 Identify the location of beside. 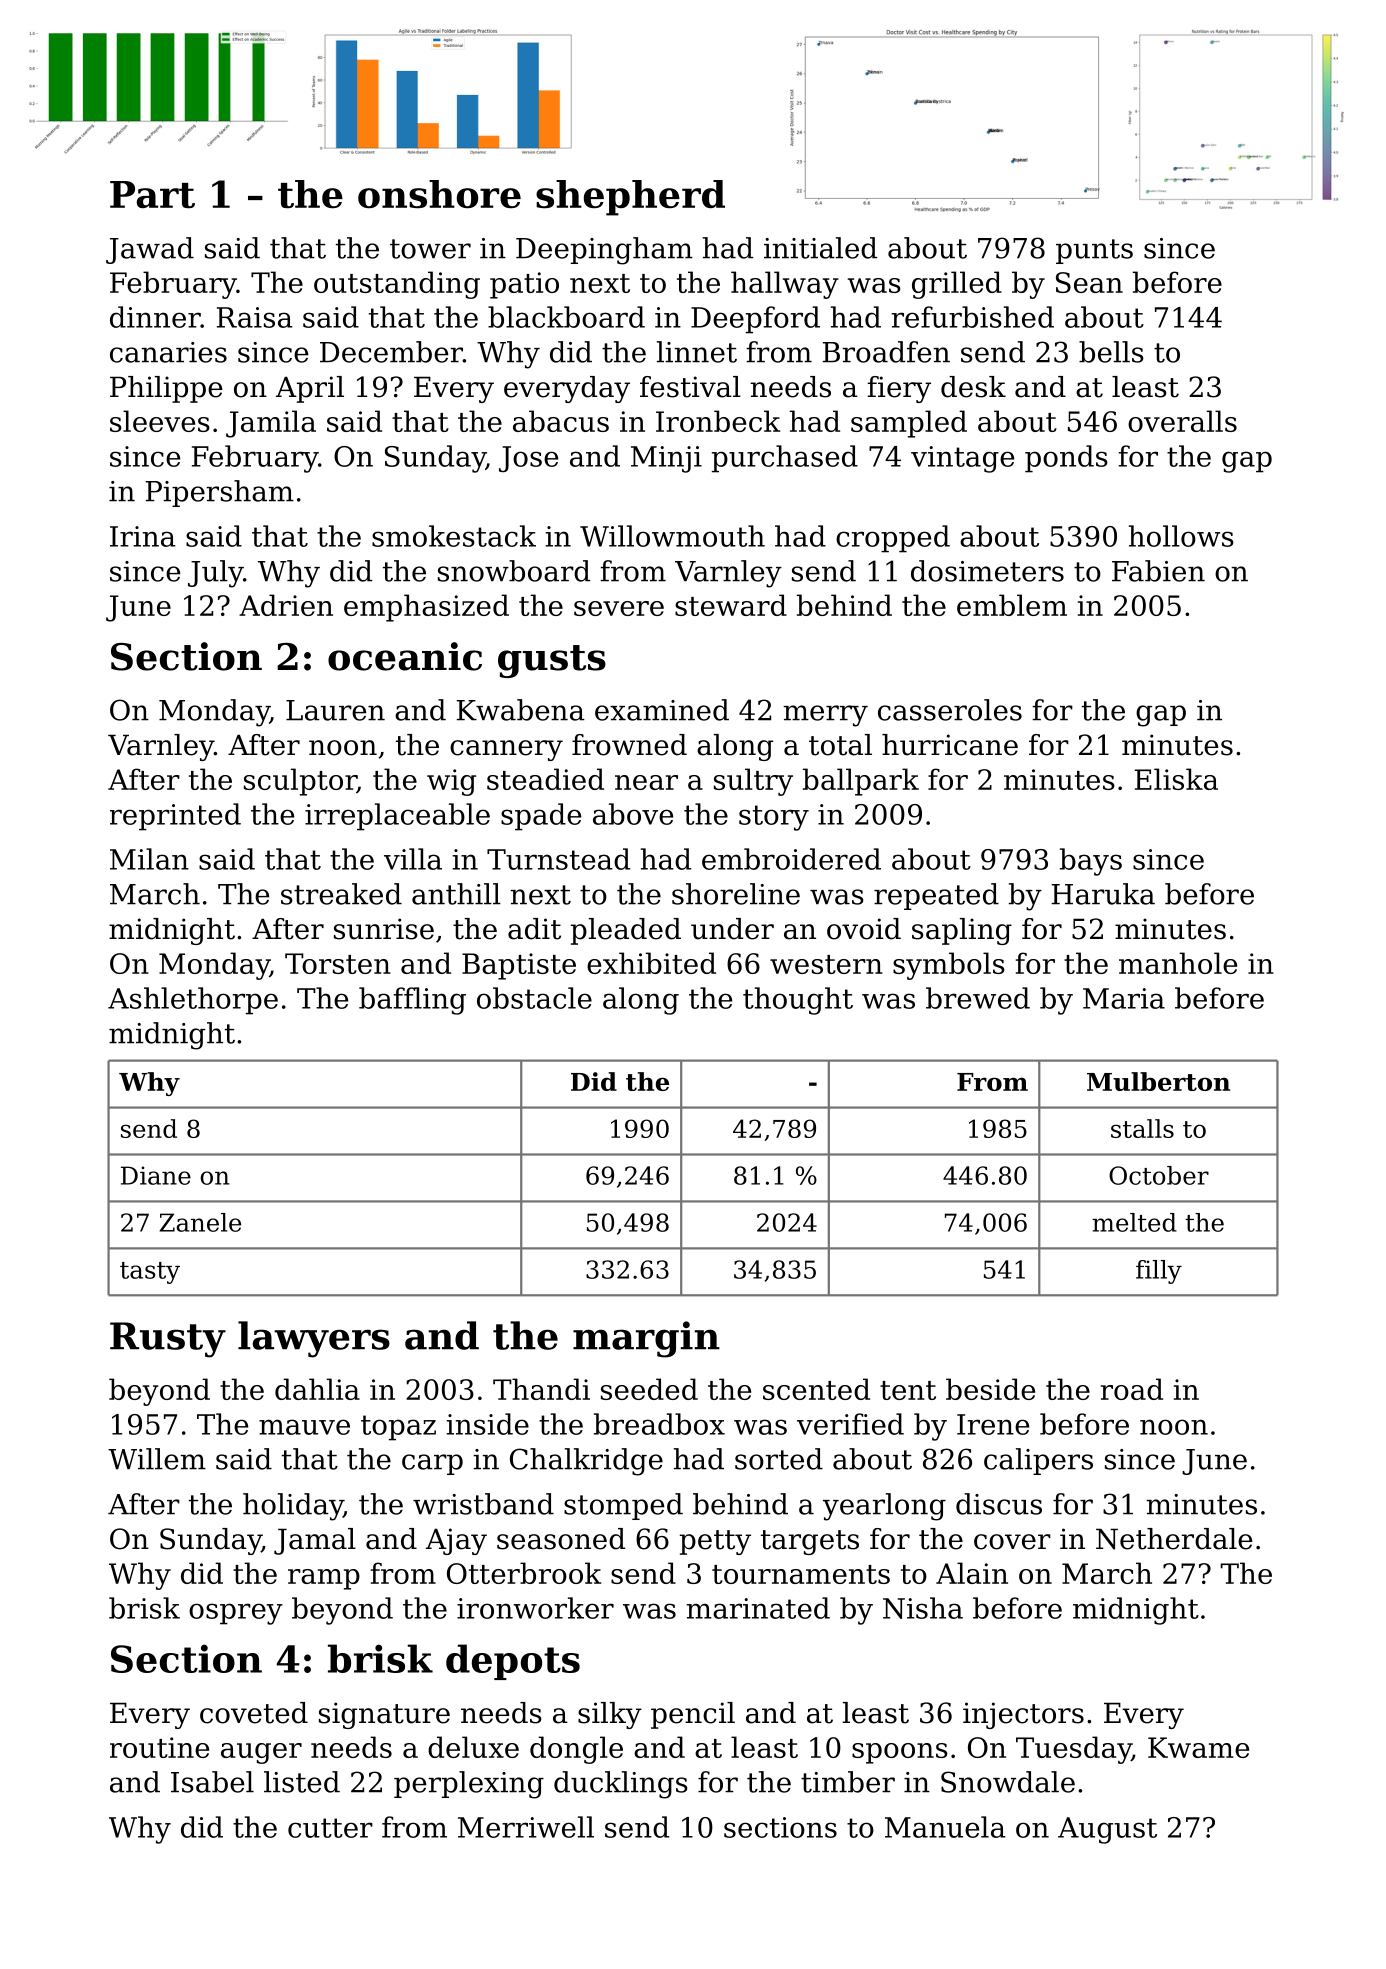
(990, 1389).
